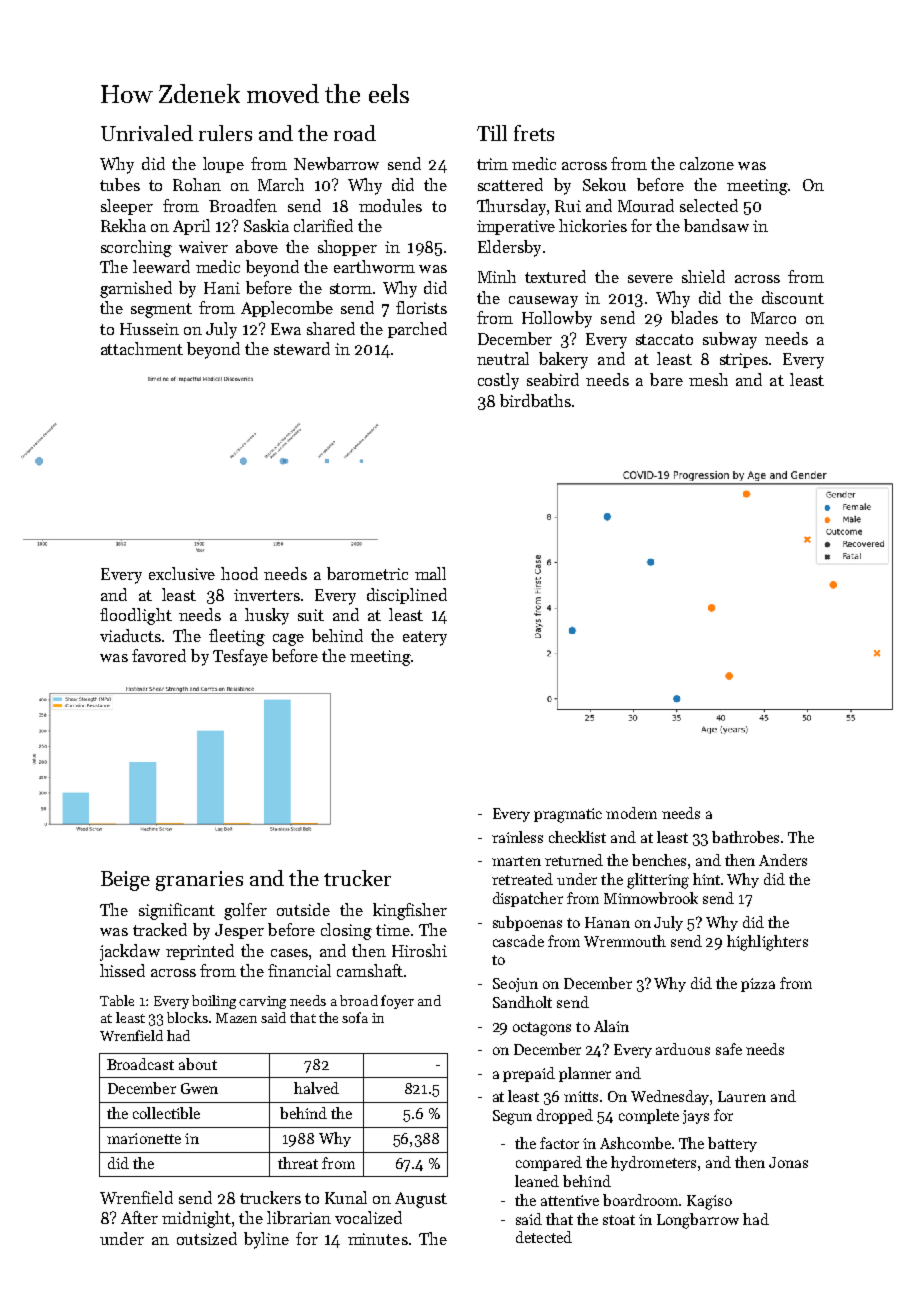  I want to click on Hani, so click(222, 288).
